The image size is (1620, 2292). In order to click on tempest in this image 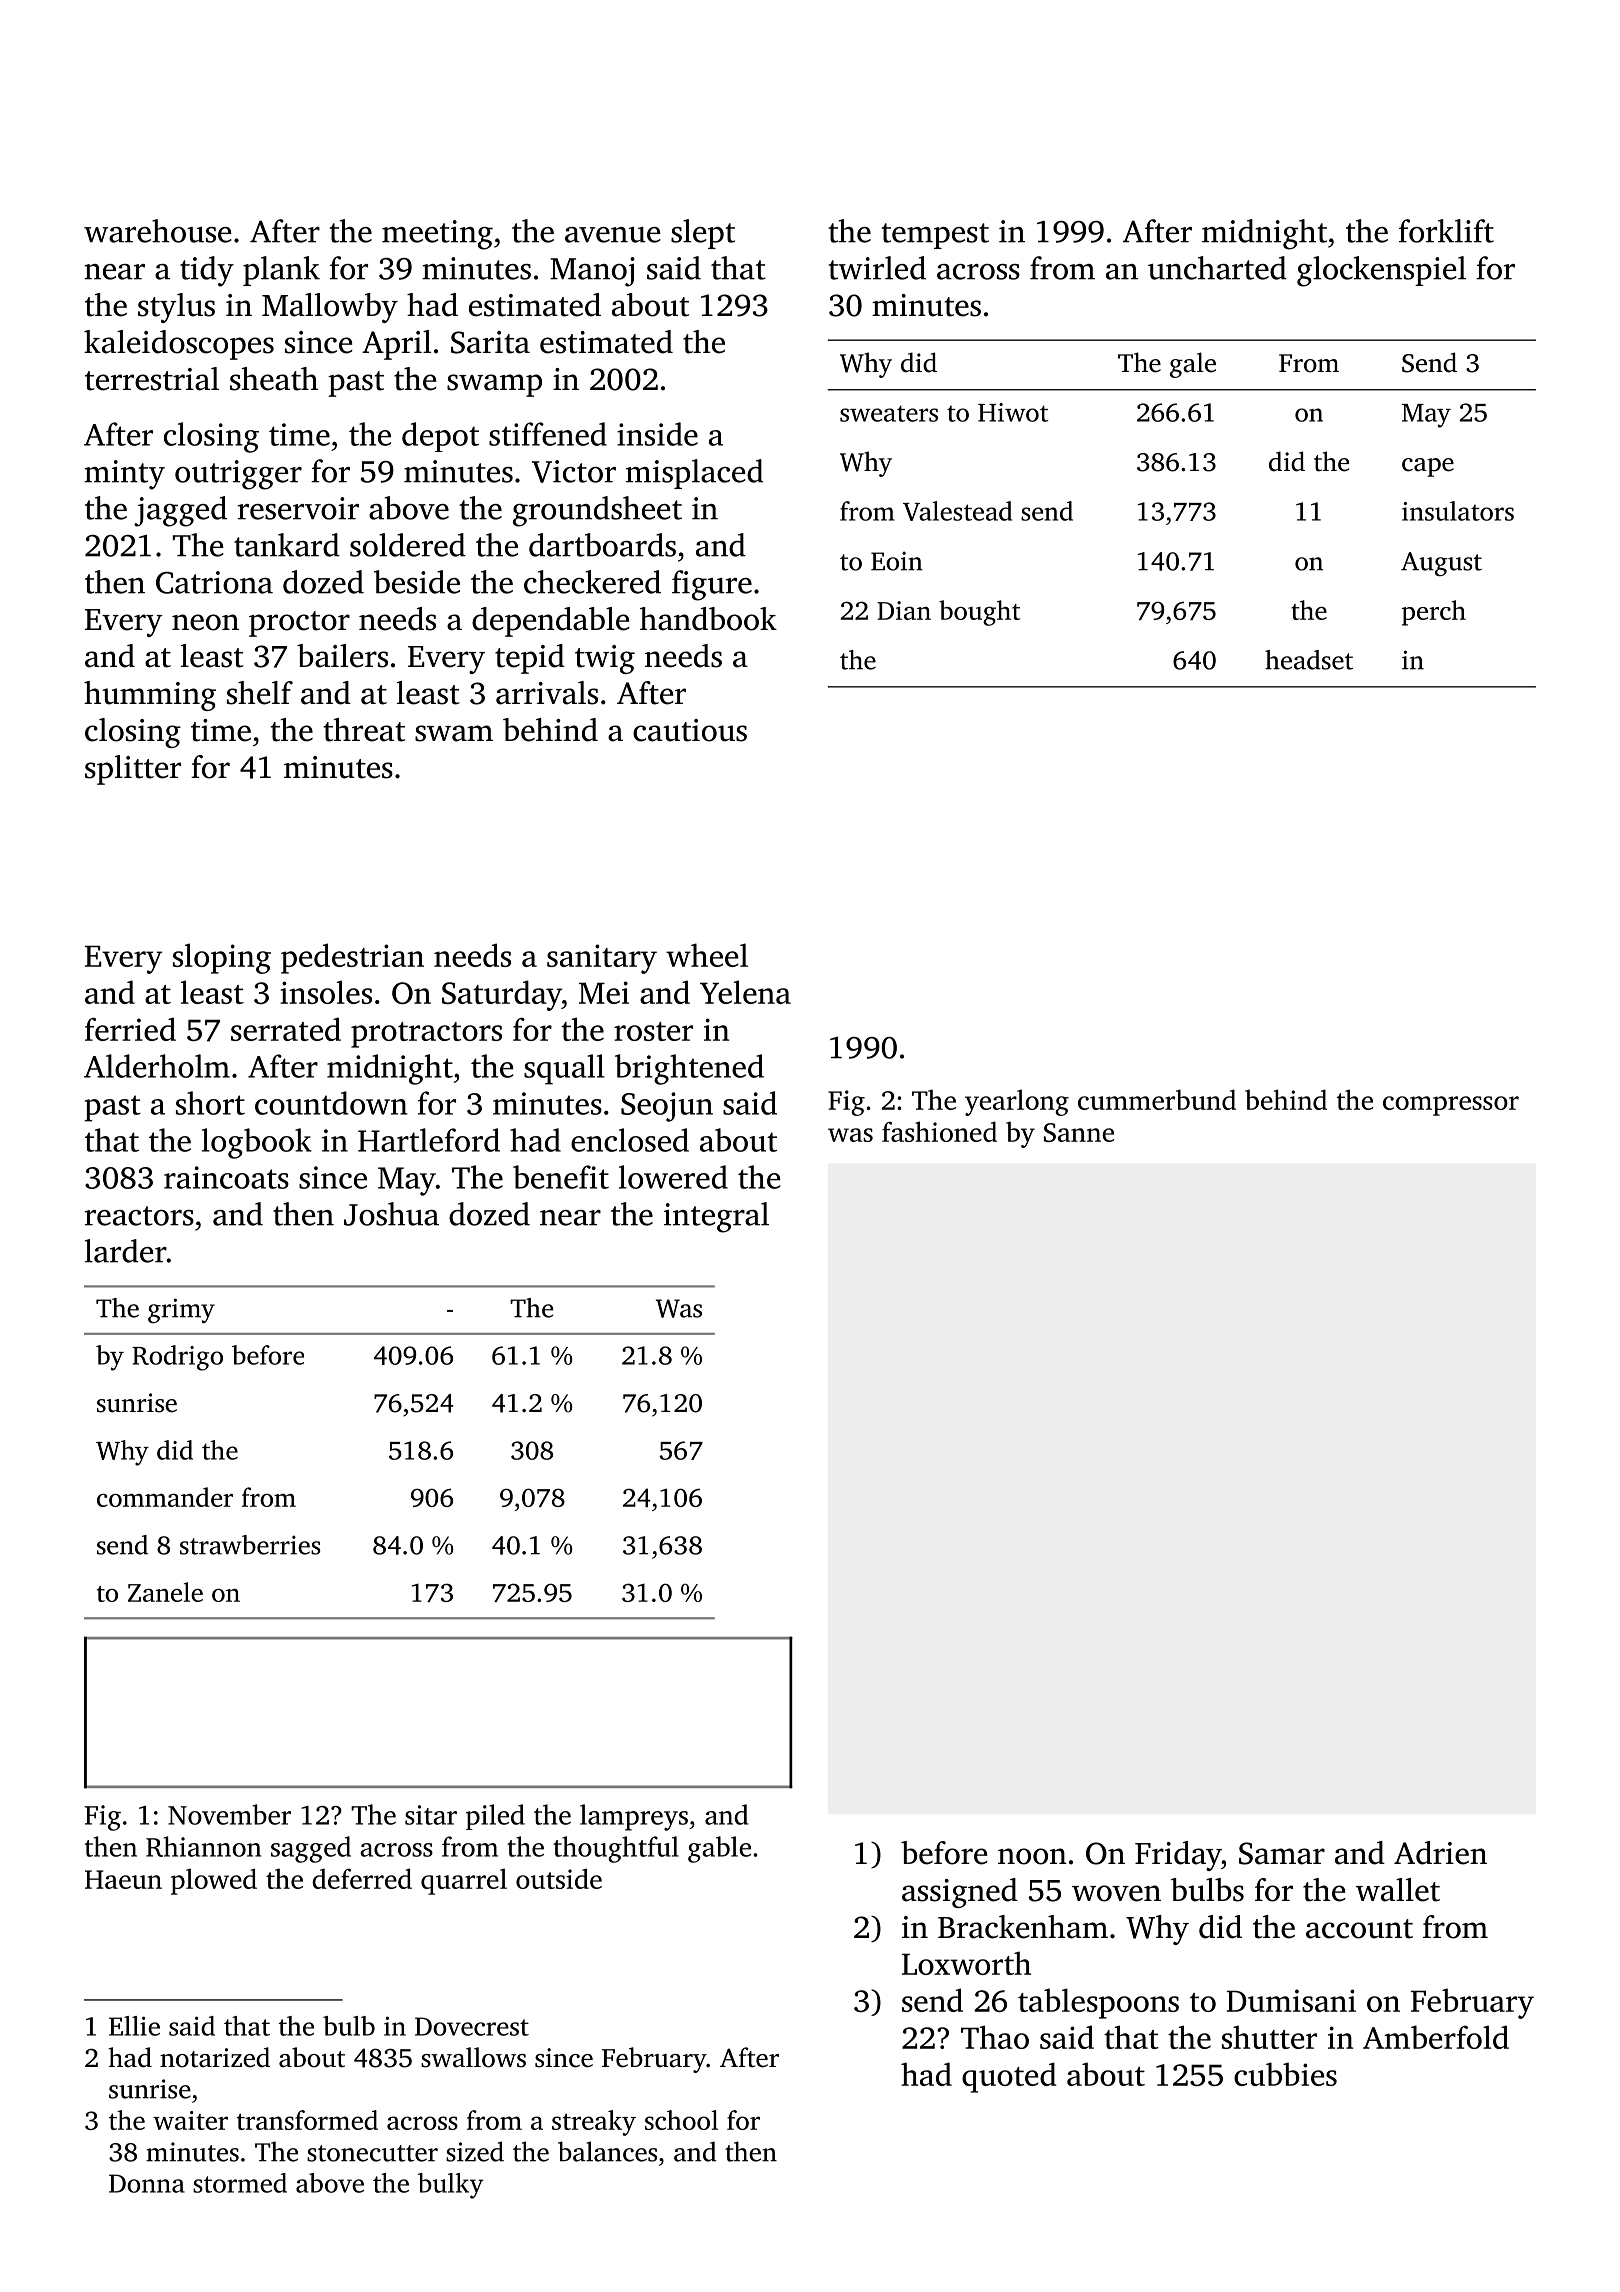, I will do `click(935, 236)`.
